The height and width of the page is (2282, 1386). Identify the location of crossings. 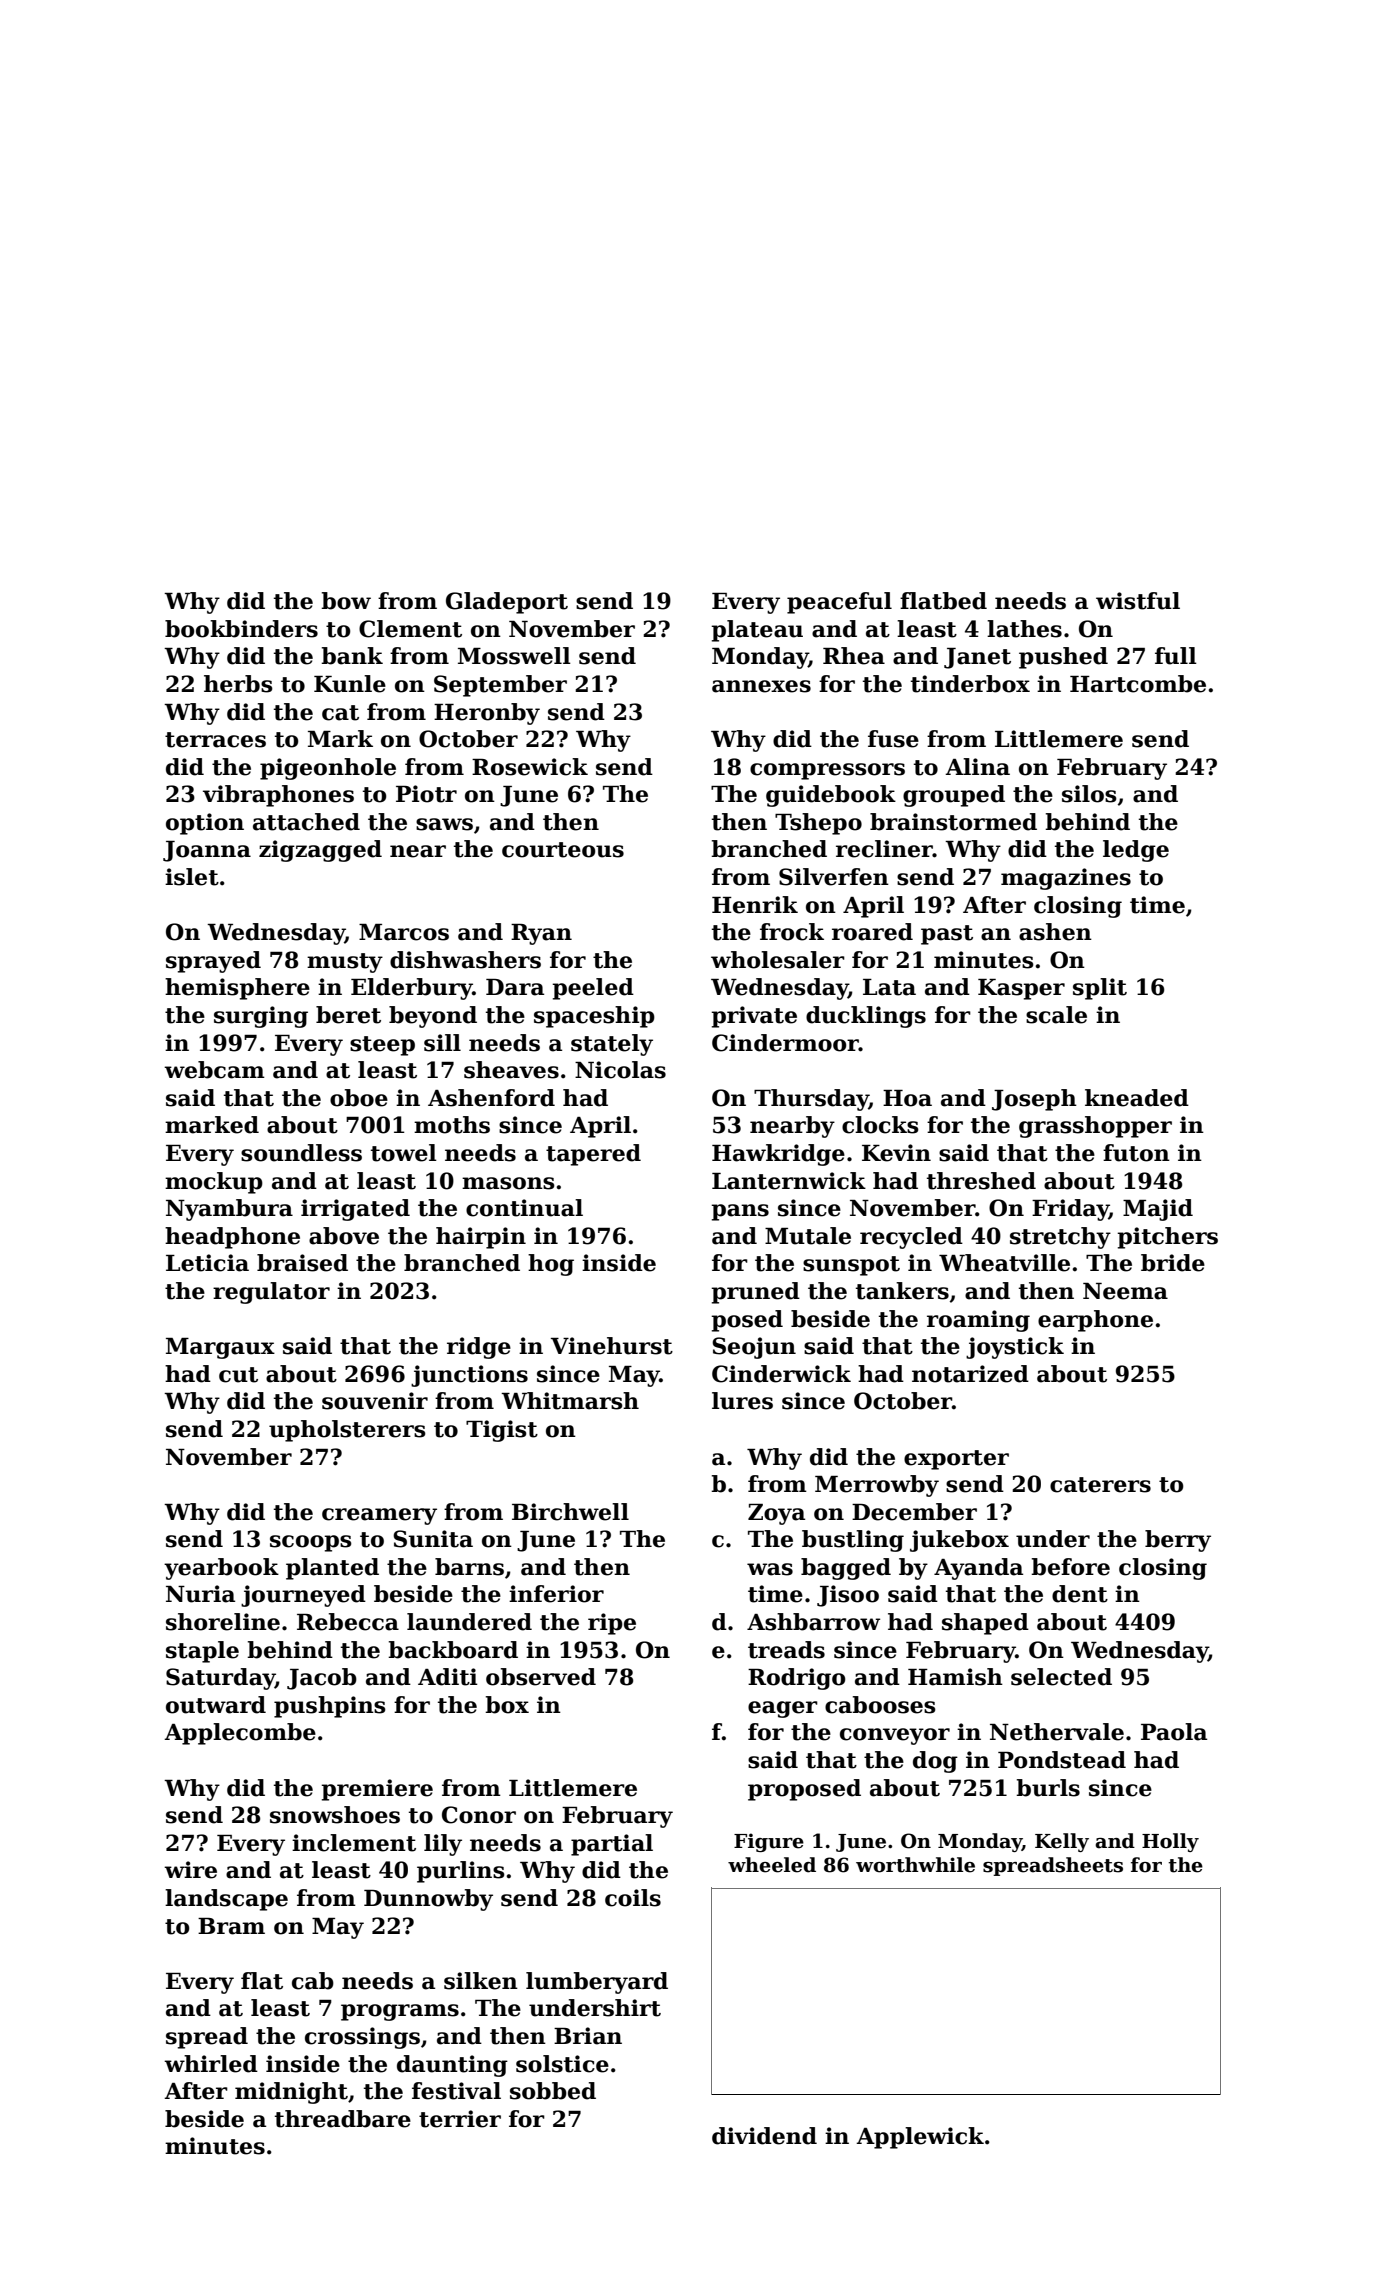
(362, 2038).
